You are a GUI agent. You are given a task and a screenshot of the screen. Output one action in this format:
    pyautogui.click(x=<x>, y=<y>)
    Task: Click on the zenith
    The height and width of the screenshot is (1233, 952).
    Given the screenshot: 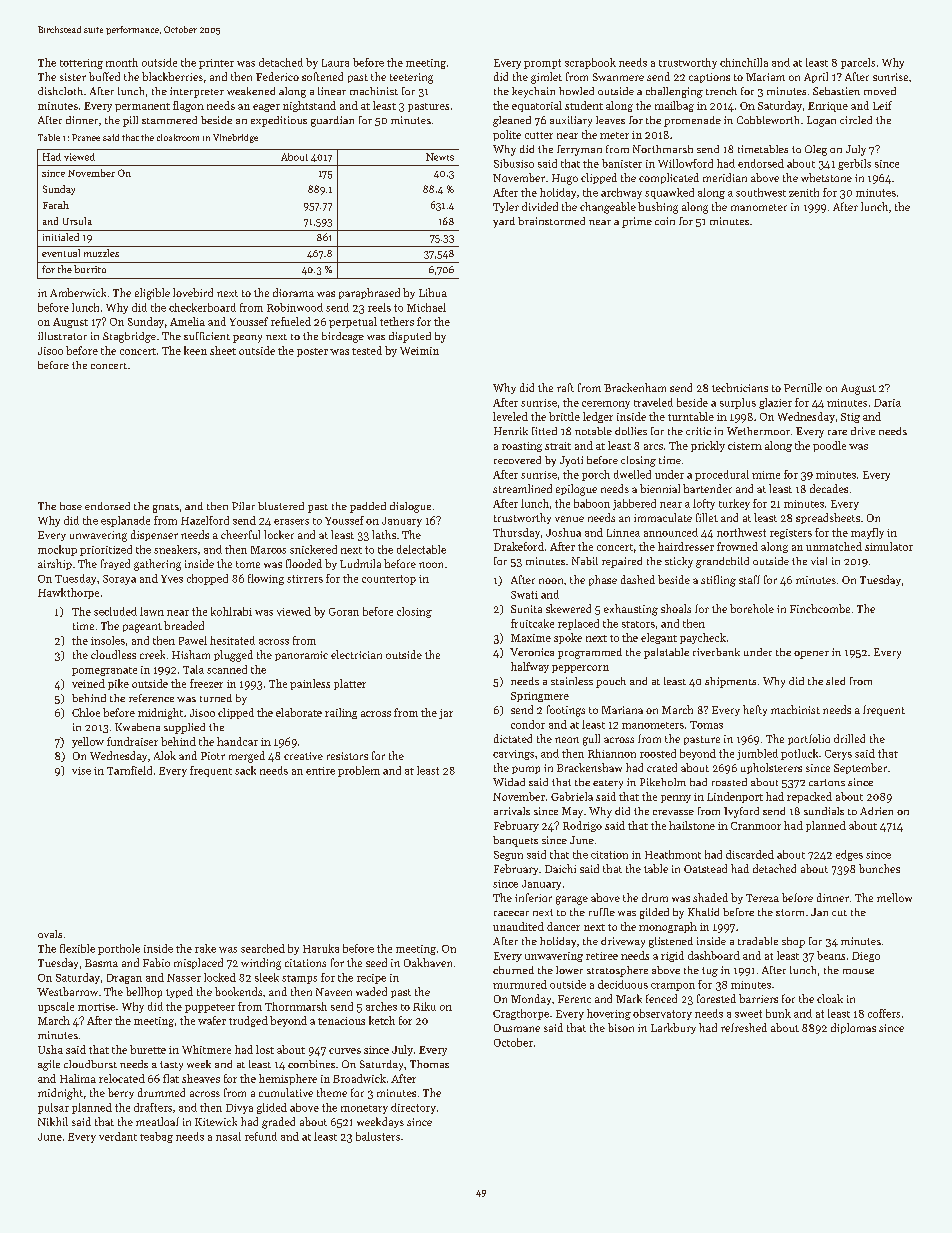 What is the action you would take?
    pyautogui.click(x=804, y=192)
